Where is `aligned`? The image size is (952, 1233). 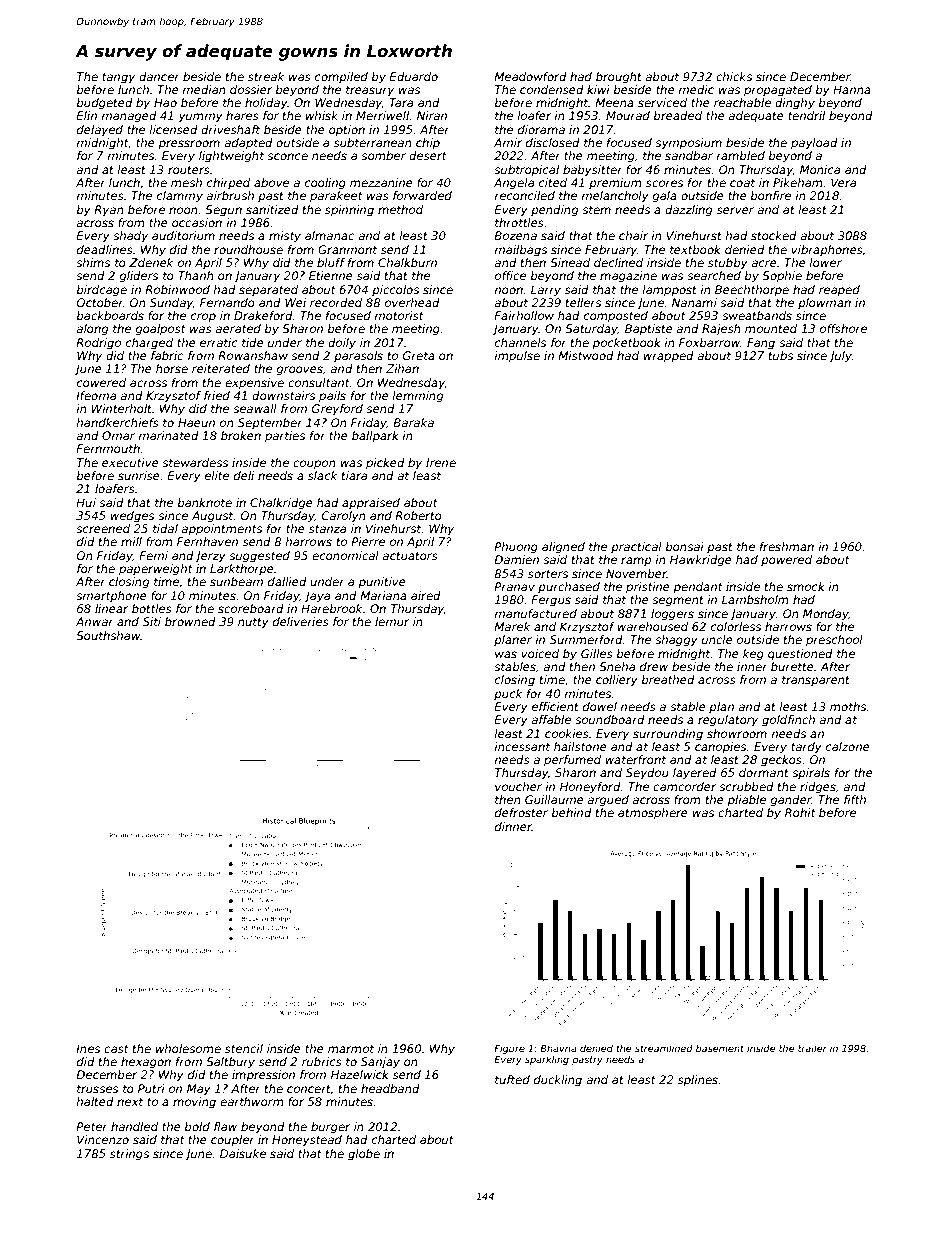 aligned is located at coordinates (563, 548).
